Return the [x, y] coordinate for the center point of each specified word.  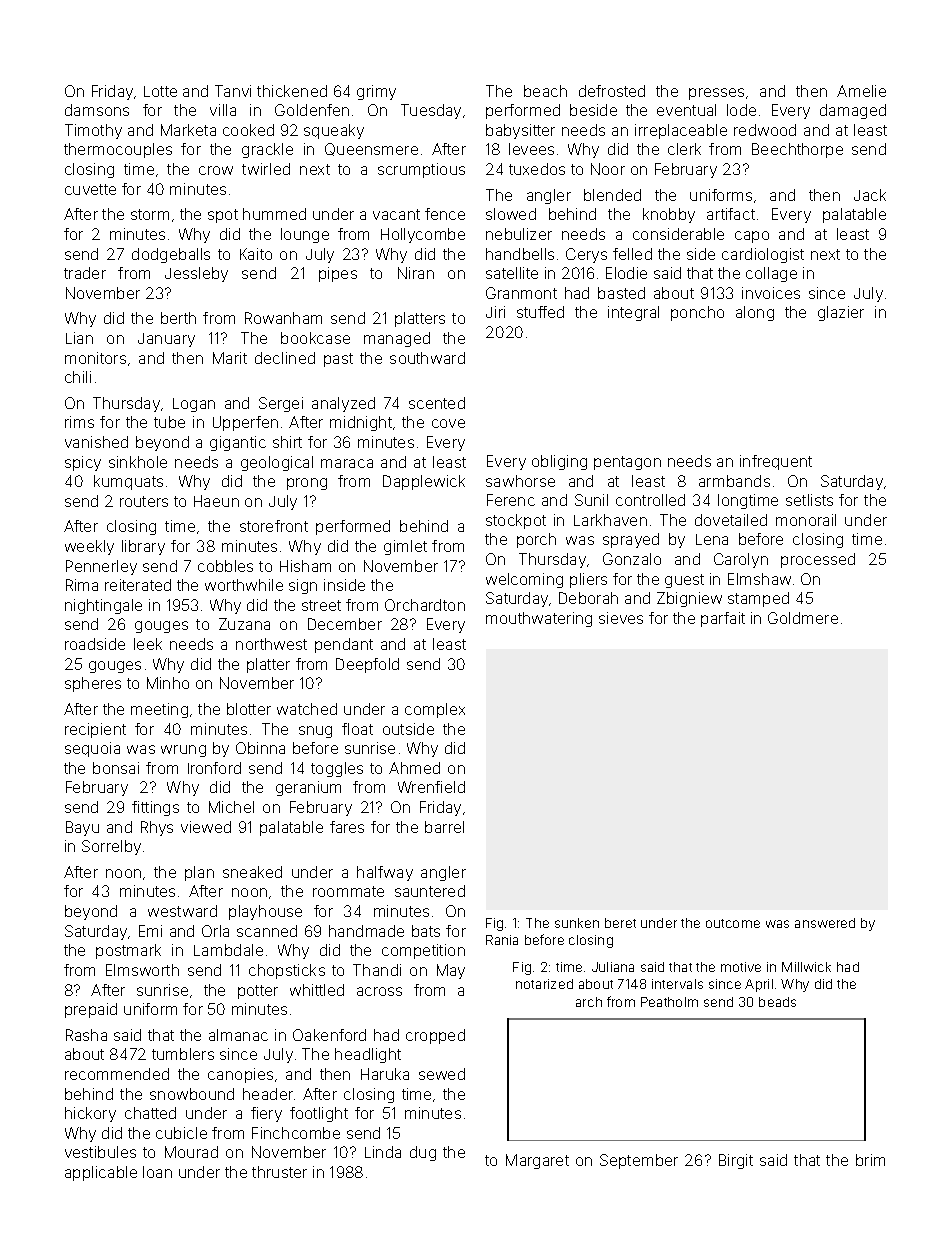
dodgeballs [171, 255]
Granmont [521, 293]
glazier [841, 313]
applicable [101, 1173]
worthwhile [244, 585]
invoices [771, 293]
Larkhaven [610, 520]
